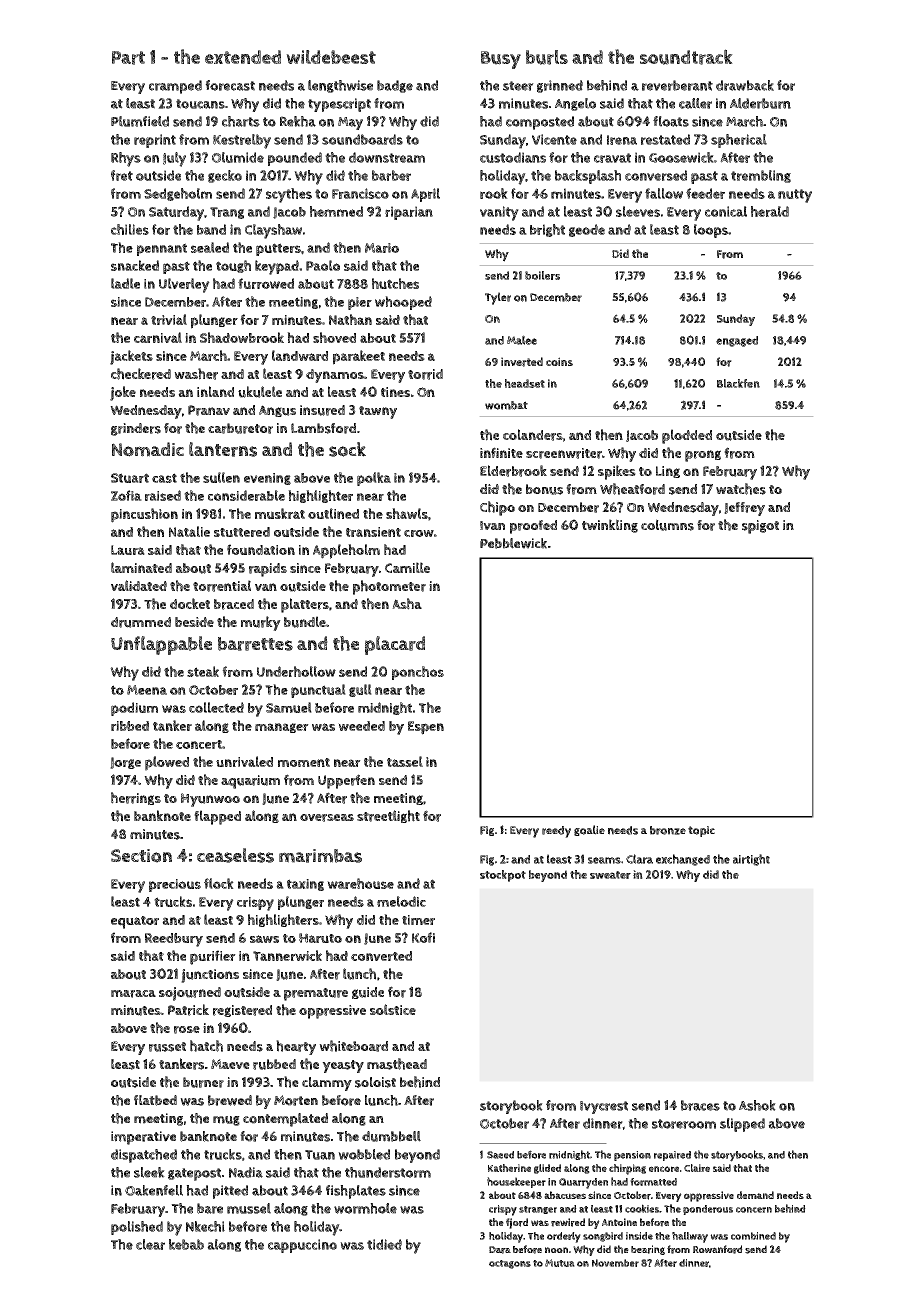 The width and height of the image is (924, 1308). I want to click on engaged, so click(737, 341).
